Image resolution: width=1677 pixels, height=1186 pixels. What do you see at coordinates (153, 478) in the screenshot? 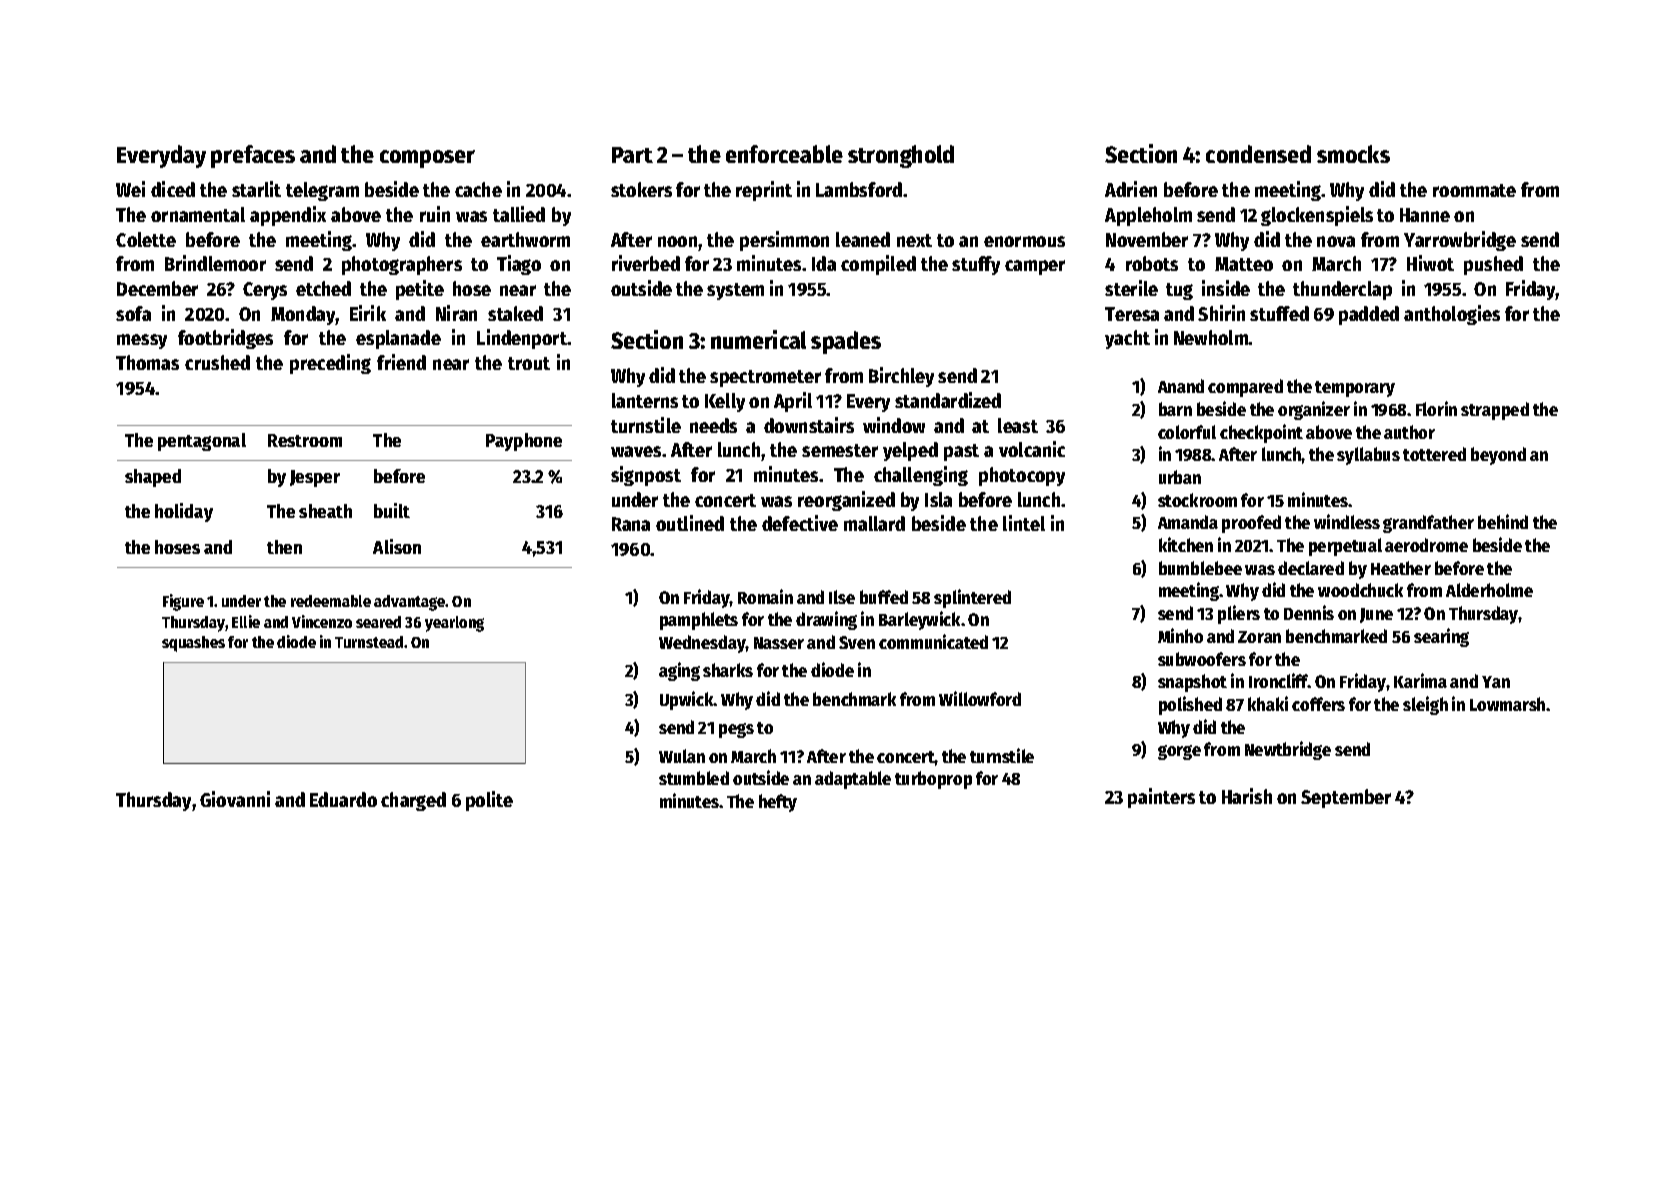
I see `shaped` at bounding box center [153, 478].
